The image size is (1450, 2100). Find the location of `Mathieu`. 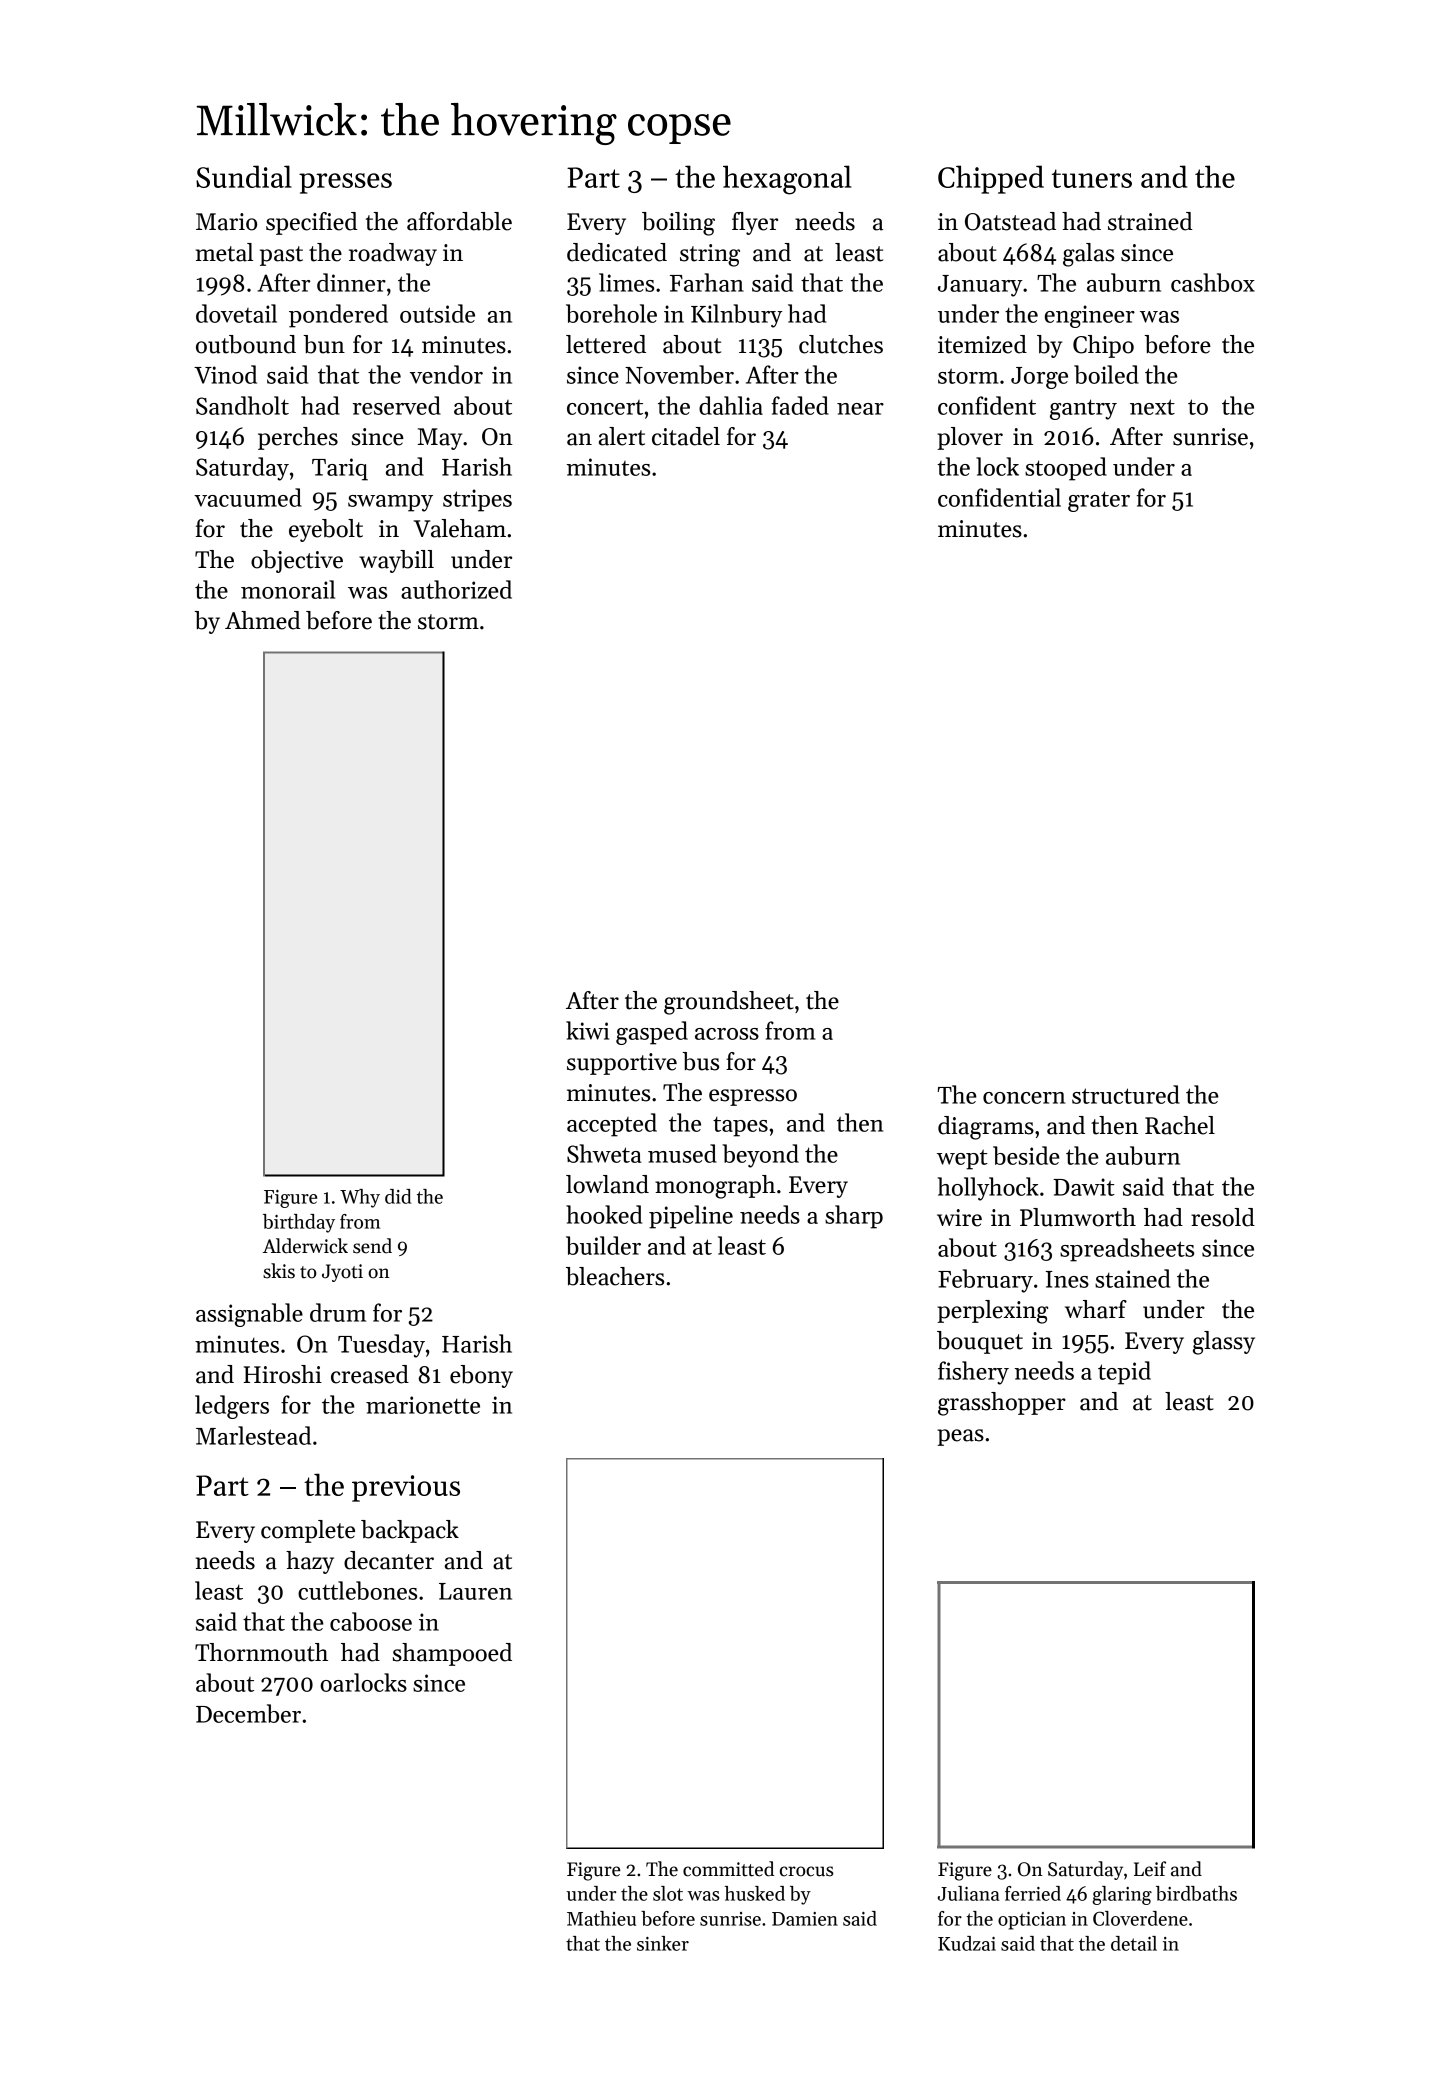

Mathieu is located at coordinates (601, 1918).
